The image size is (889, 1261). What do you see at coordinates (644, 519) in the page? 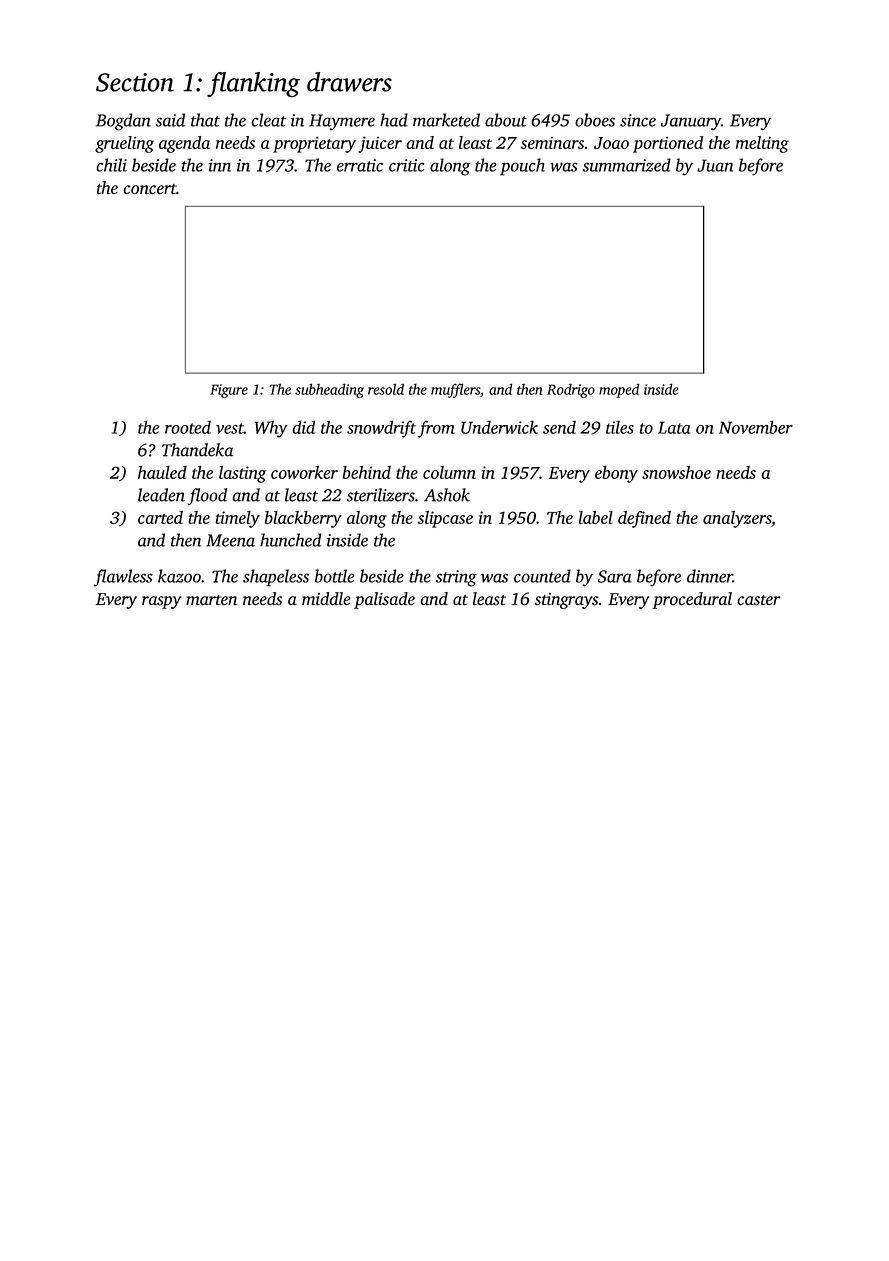
I see `defined` at bounding box center [644, 519].
